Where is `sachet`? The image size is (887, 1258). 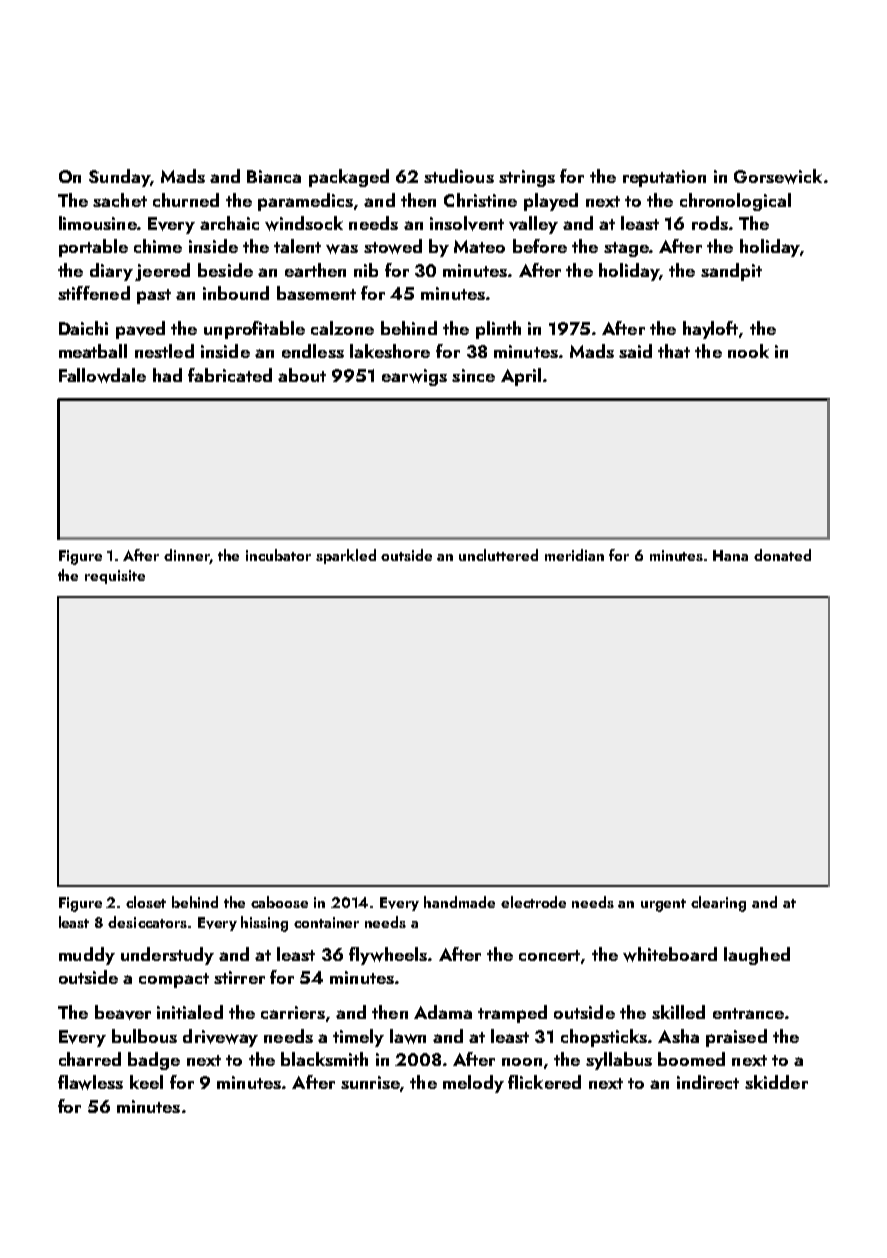
sachet is located at coordinates (120, 200).
